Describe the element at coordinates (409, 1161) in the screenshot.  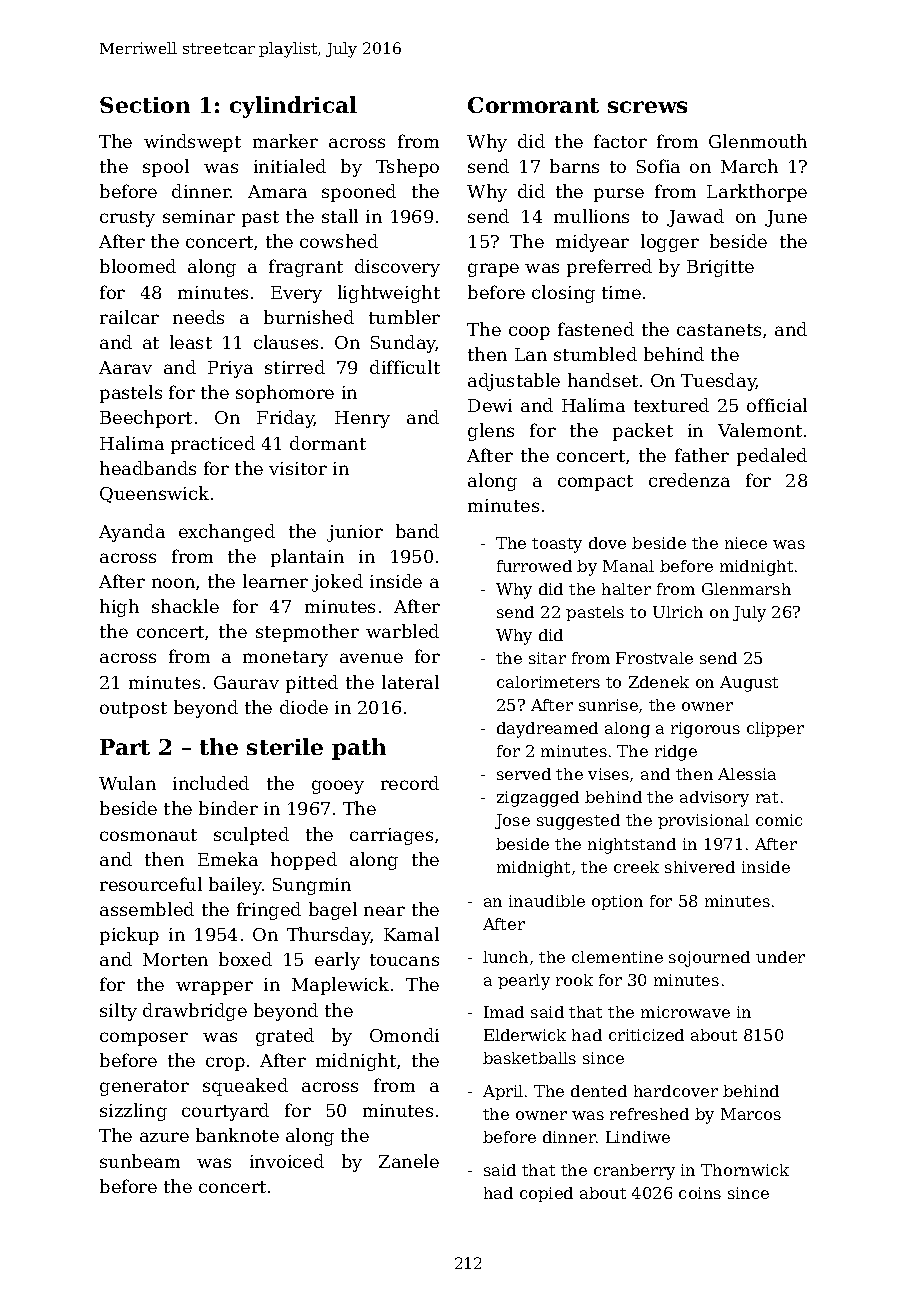
I see `Zanele` at that location.
